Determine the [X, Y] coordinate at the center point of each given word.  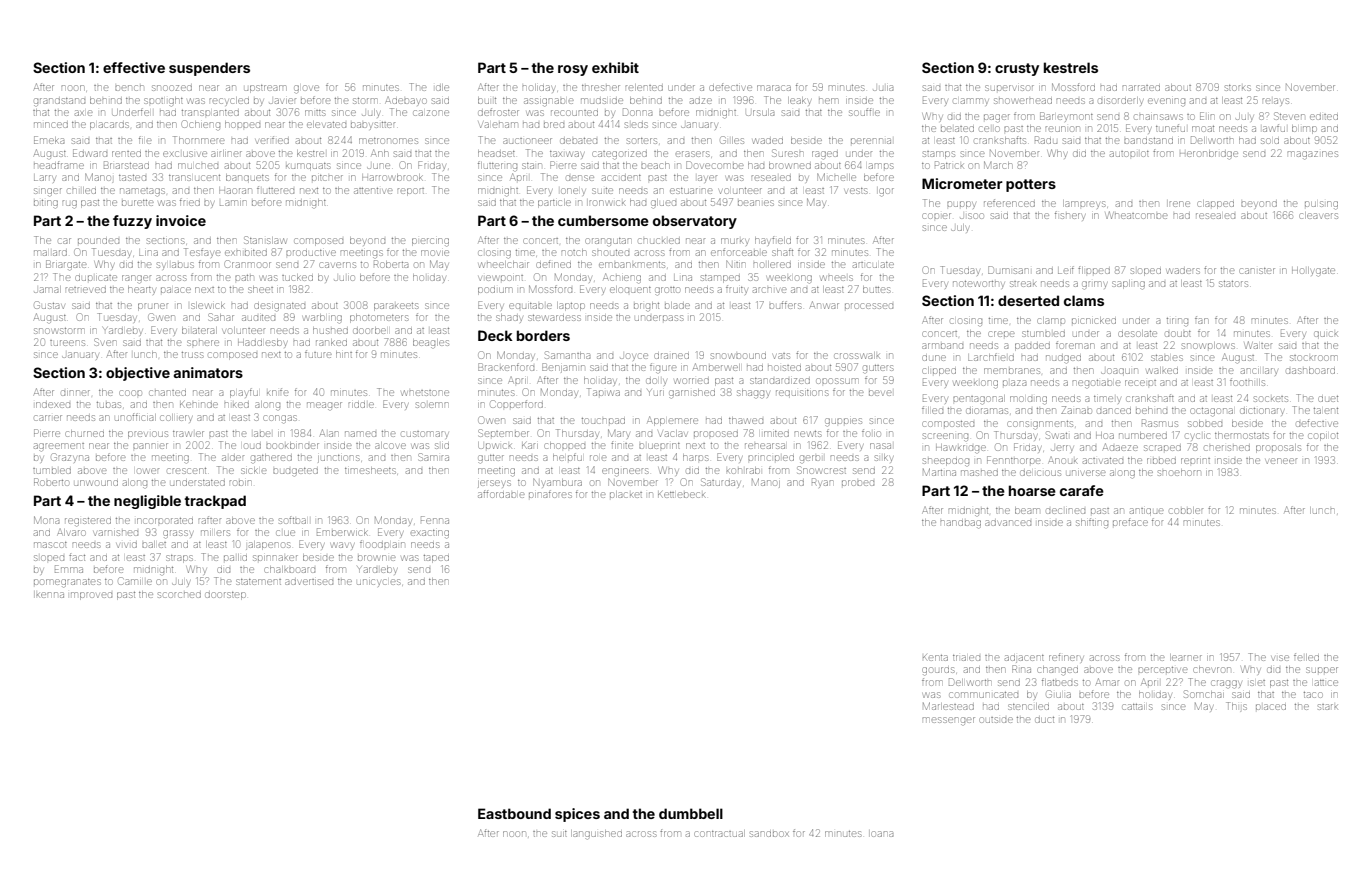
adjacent [1024, 659]
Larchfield [991, 357]
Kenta [935, 657]
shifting [1092, 523]
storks [1238, 88]
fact [77, 557]
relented [644, 87]
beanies [756, 203]
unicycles [379, 583]
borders [543, 335]
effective [134, 67]
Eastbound [514, 813]
